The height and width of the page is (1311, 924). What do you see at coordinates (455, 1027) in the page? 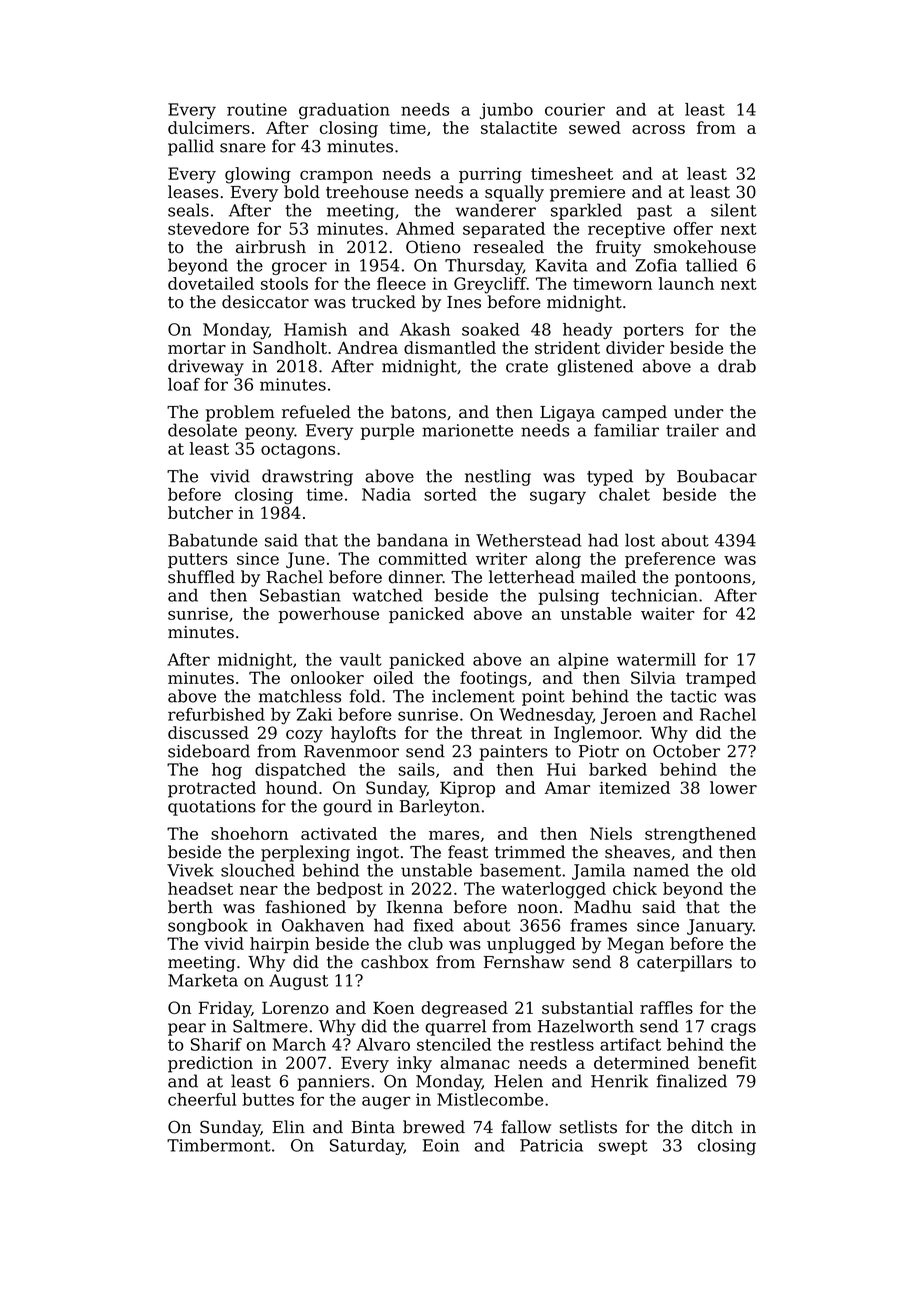
I see `quarrel` at bounding box center [455, 1027].
